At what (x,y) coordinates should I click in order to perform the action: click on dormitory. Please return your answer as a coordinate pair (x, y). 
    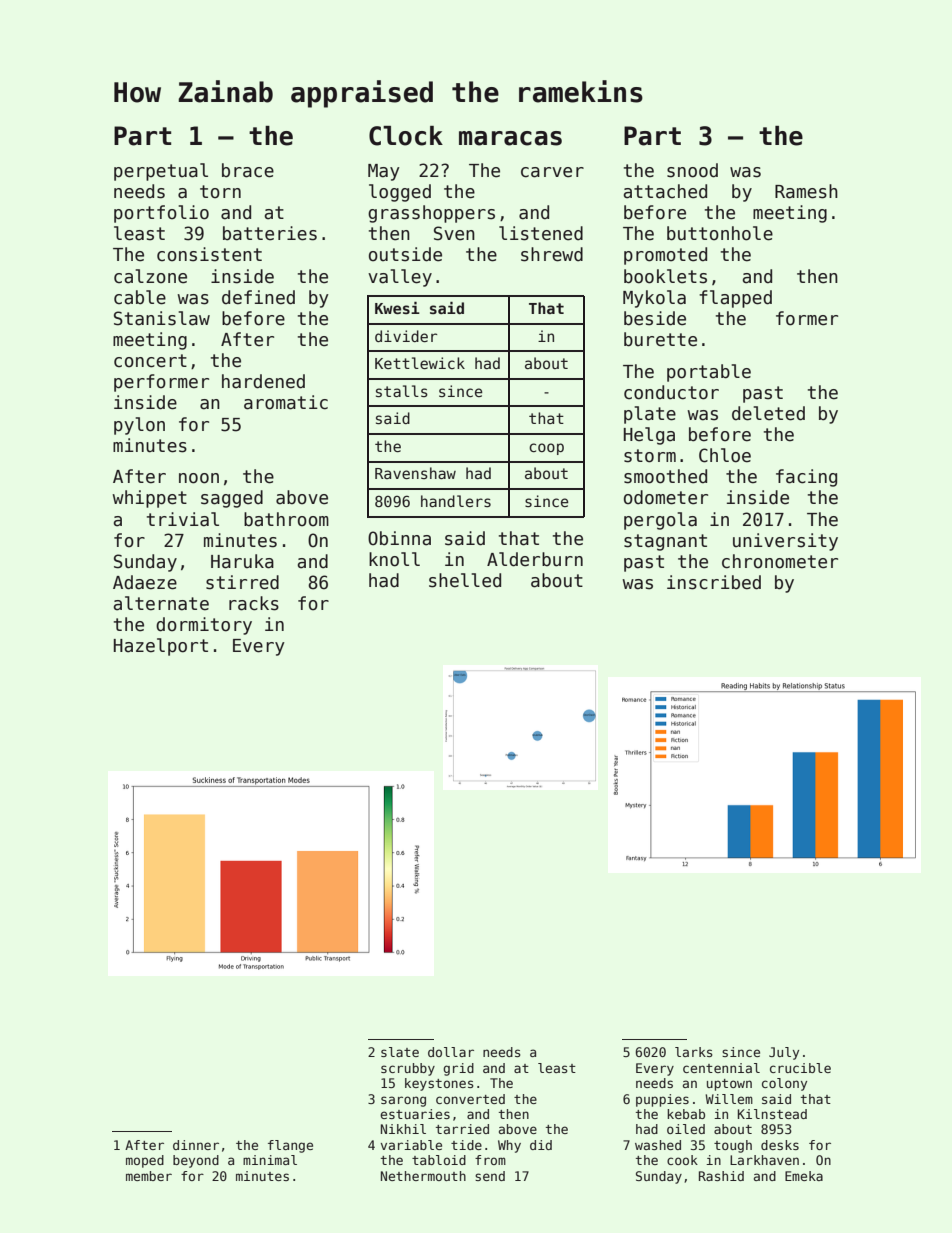
    Looking at the image, I should click on (204, 626).
